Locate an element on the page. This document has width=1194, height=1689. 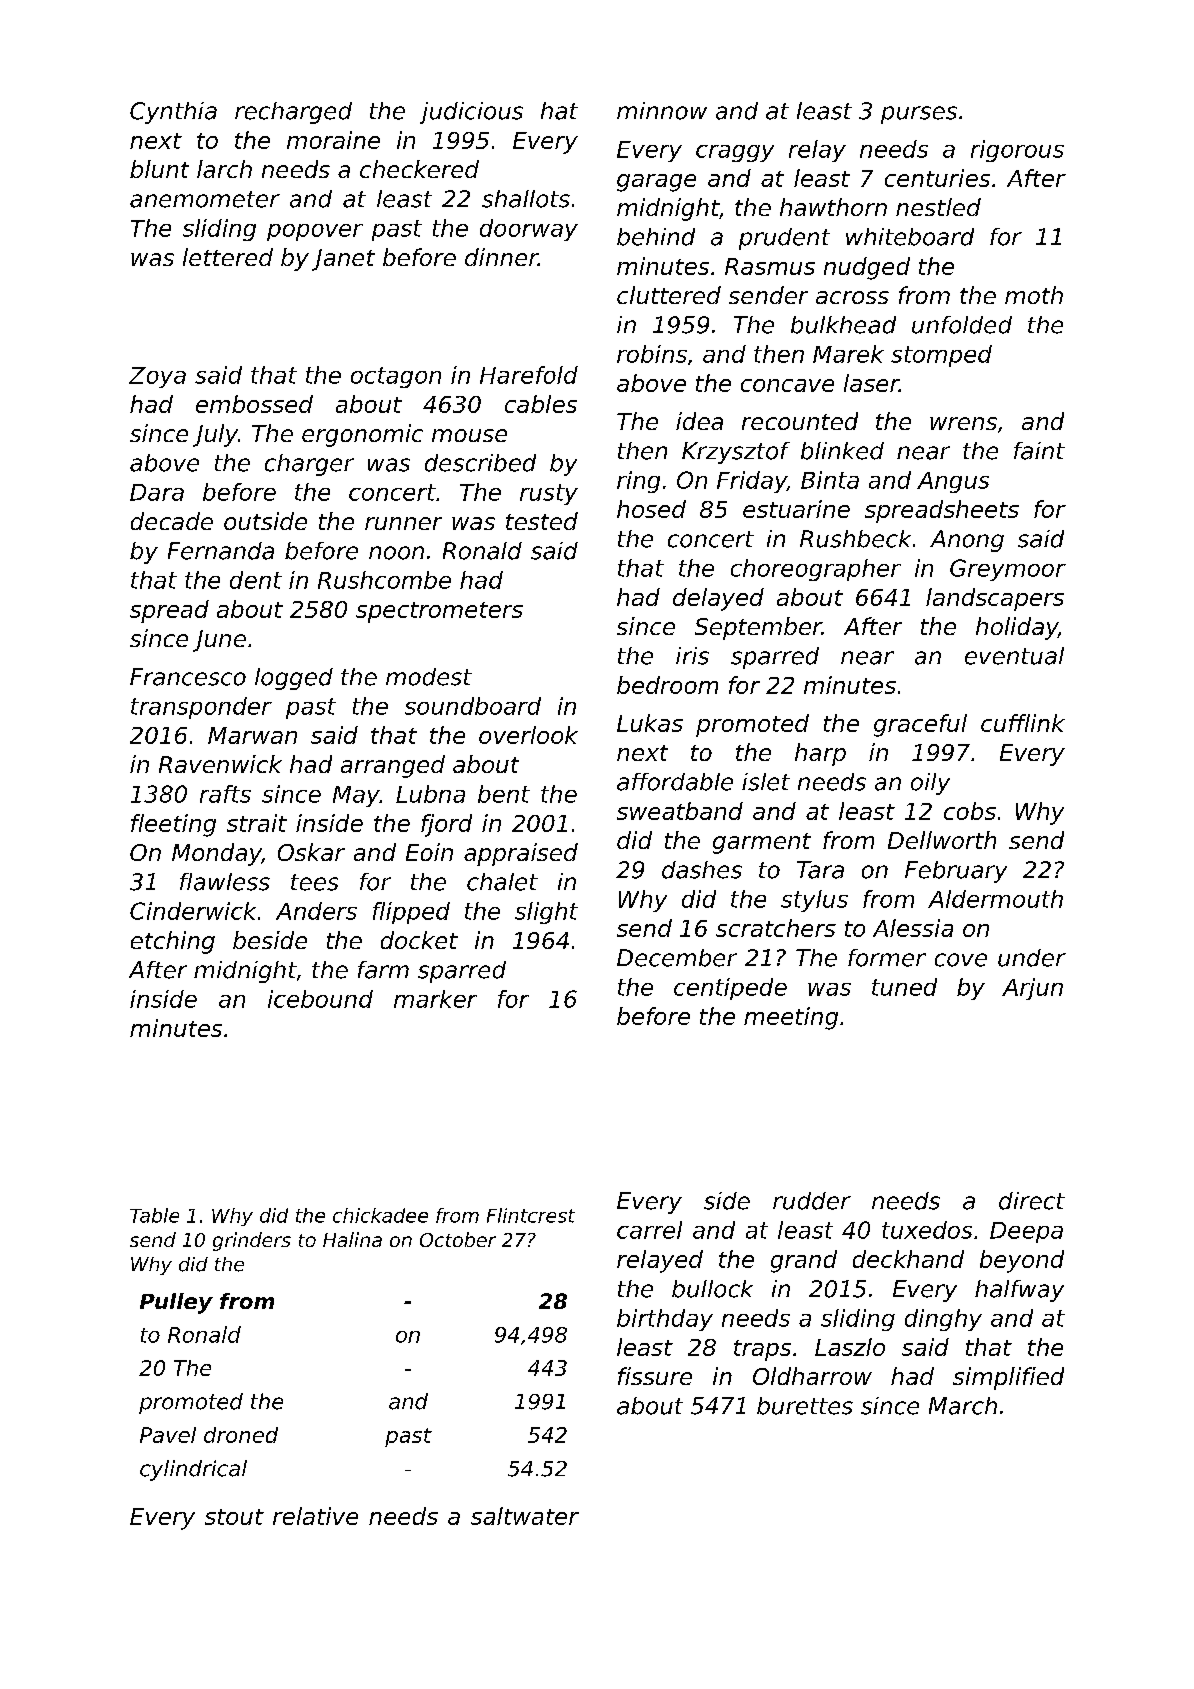
Janet is located at coordinates (343, 260).
